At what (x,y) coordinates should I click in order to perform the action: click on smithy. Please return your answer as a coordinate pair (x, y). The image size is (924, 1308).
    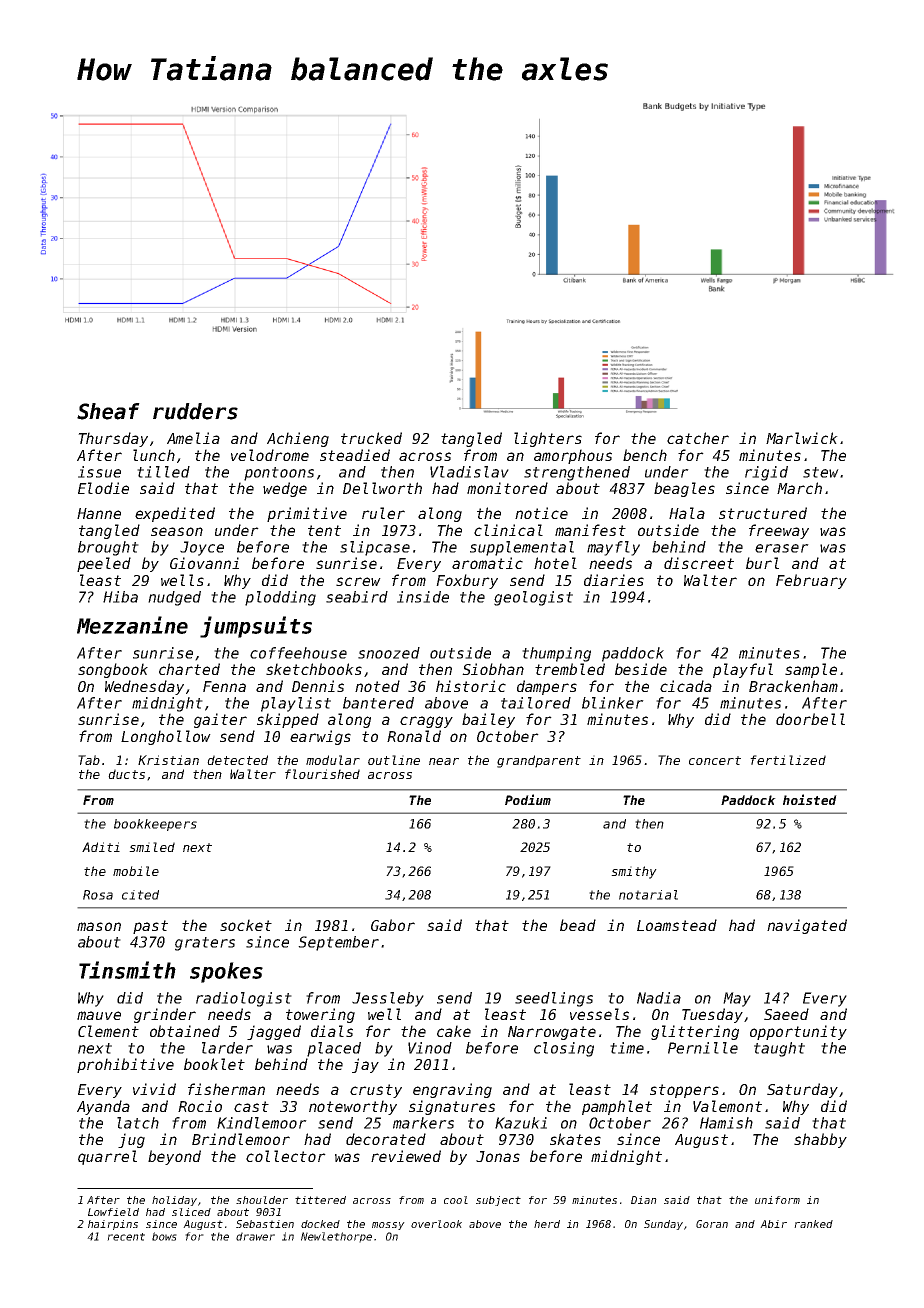
    Looking at the image, I should click on (634, 872).
